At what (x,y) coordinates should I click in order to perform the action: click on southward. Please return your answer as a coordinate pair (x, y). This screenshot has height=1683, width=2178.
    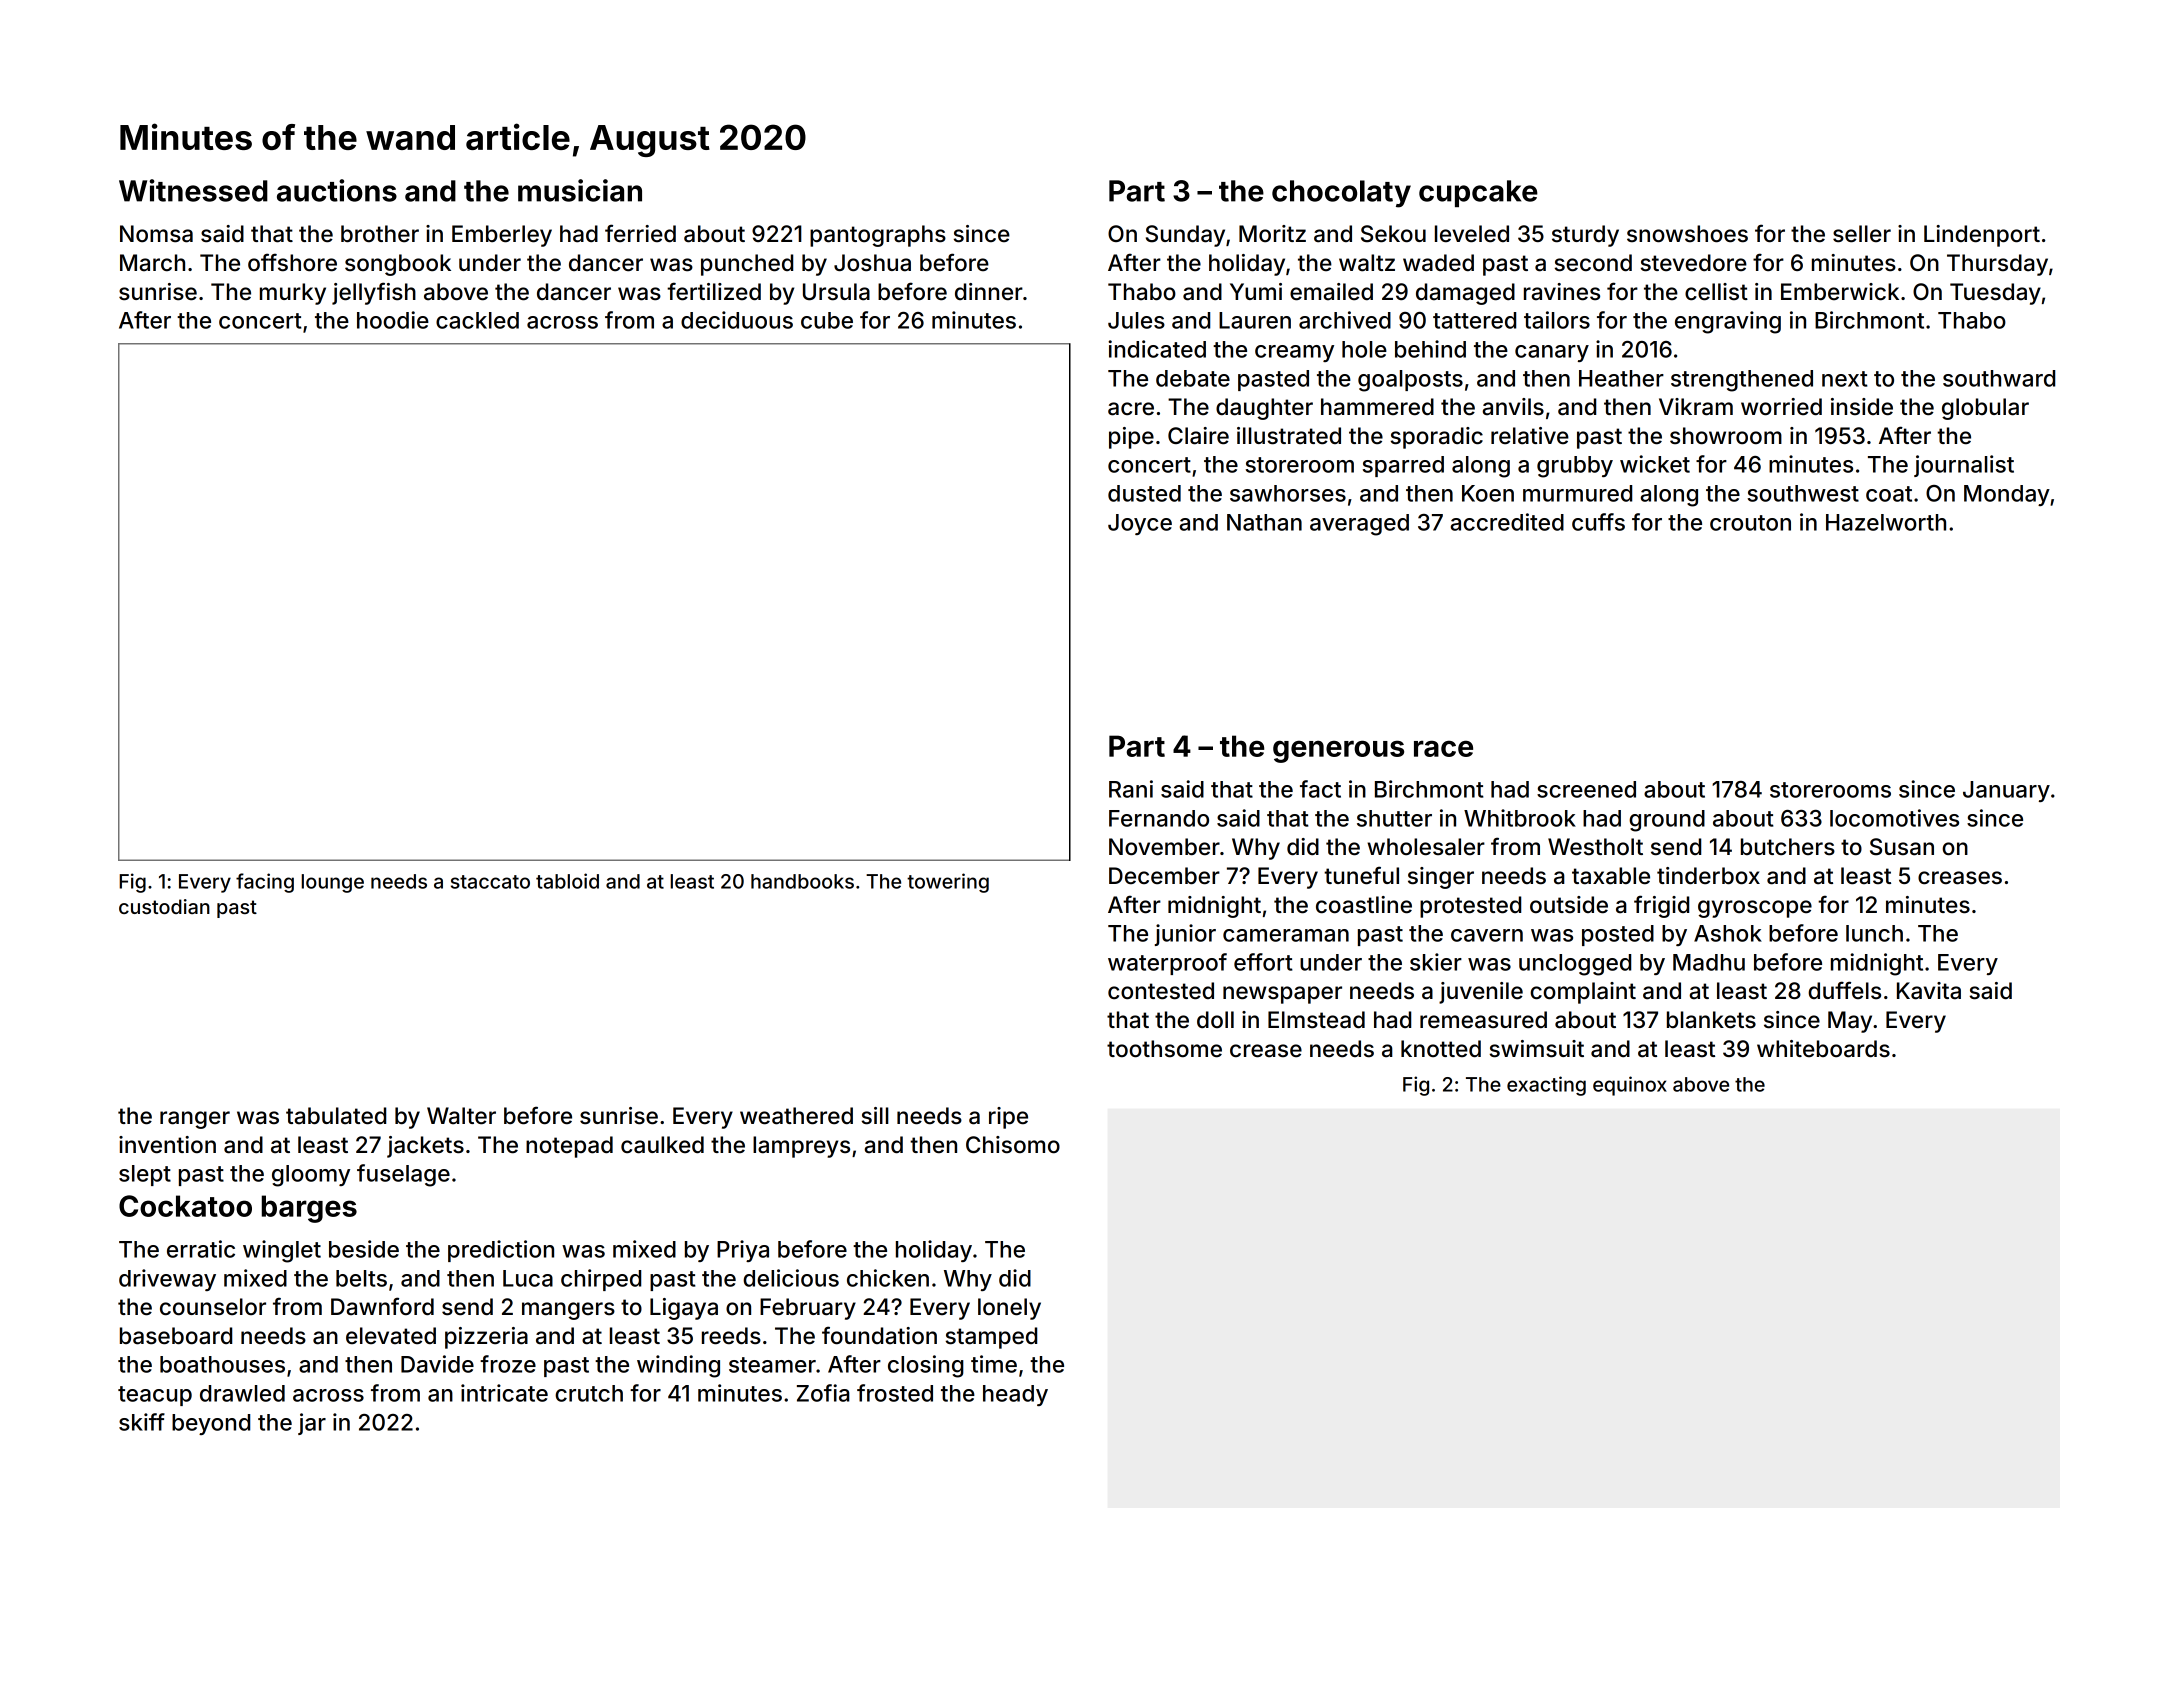
    Looking at the image, I should click on (1999, 378).
